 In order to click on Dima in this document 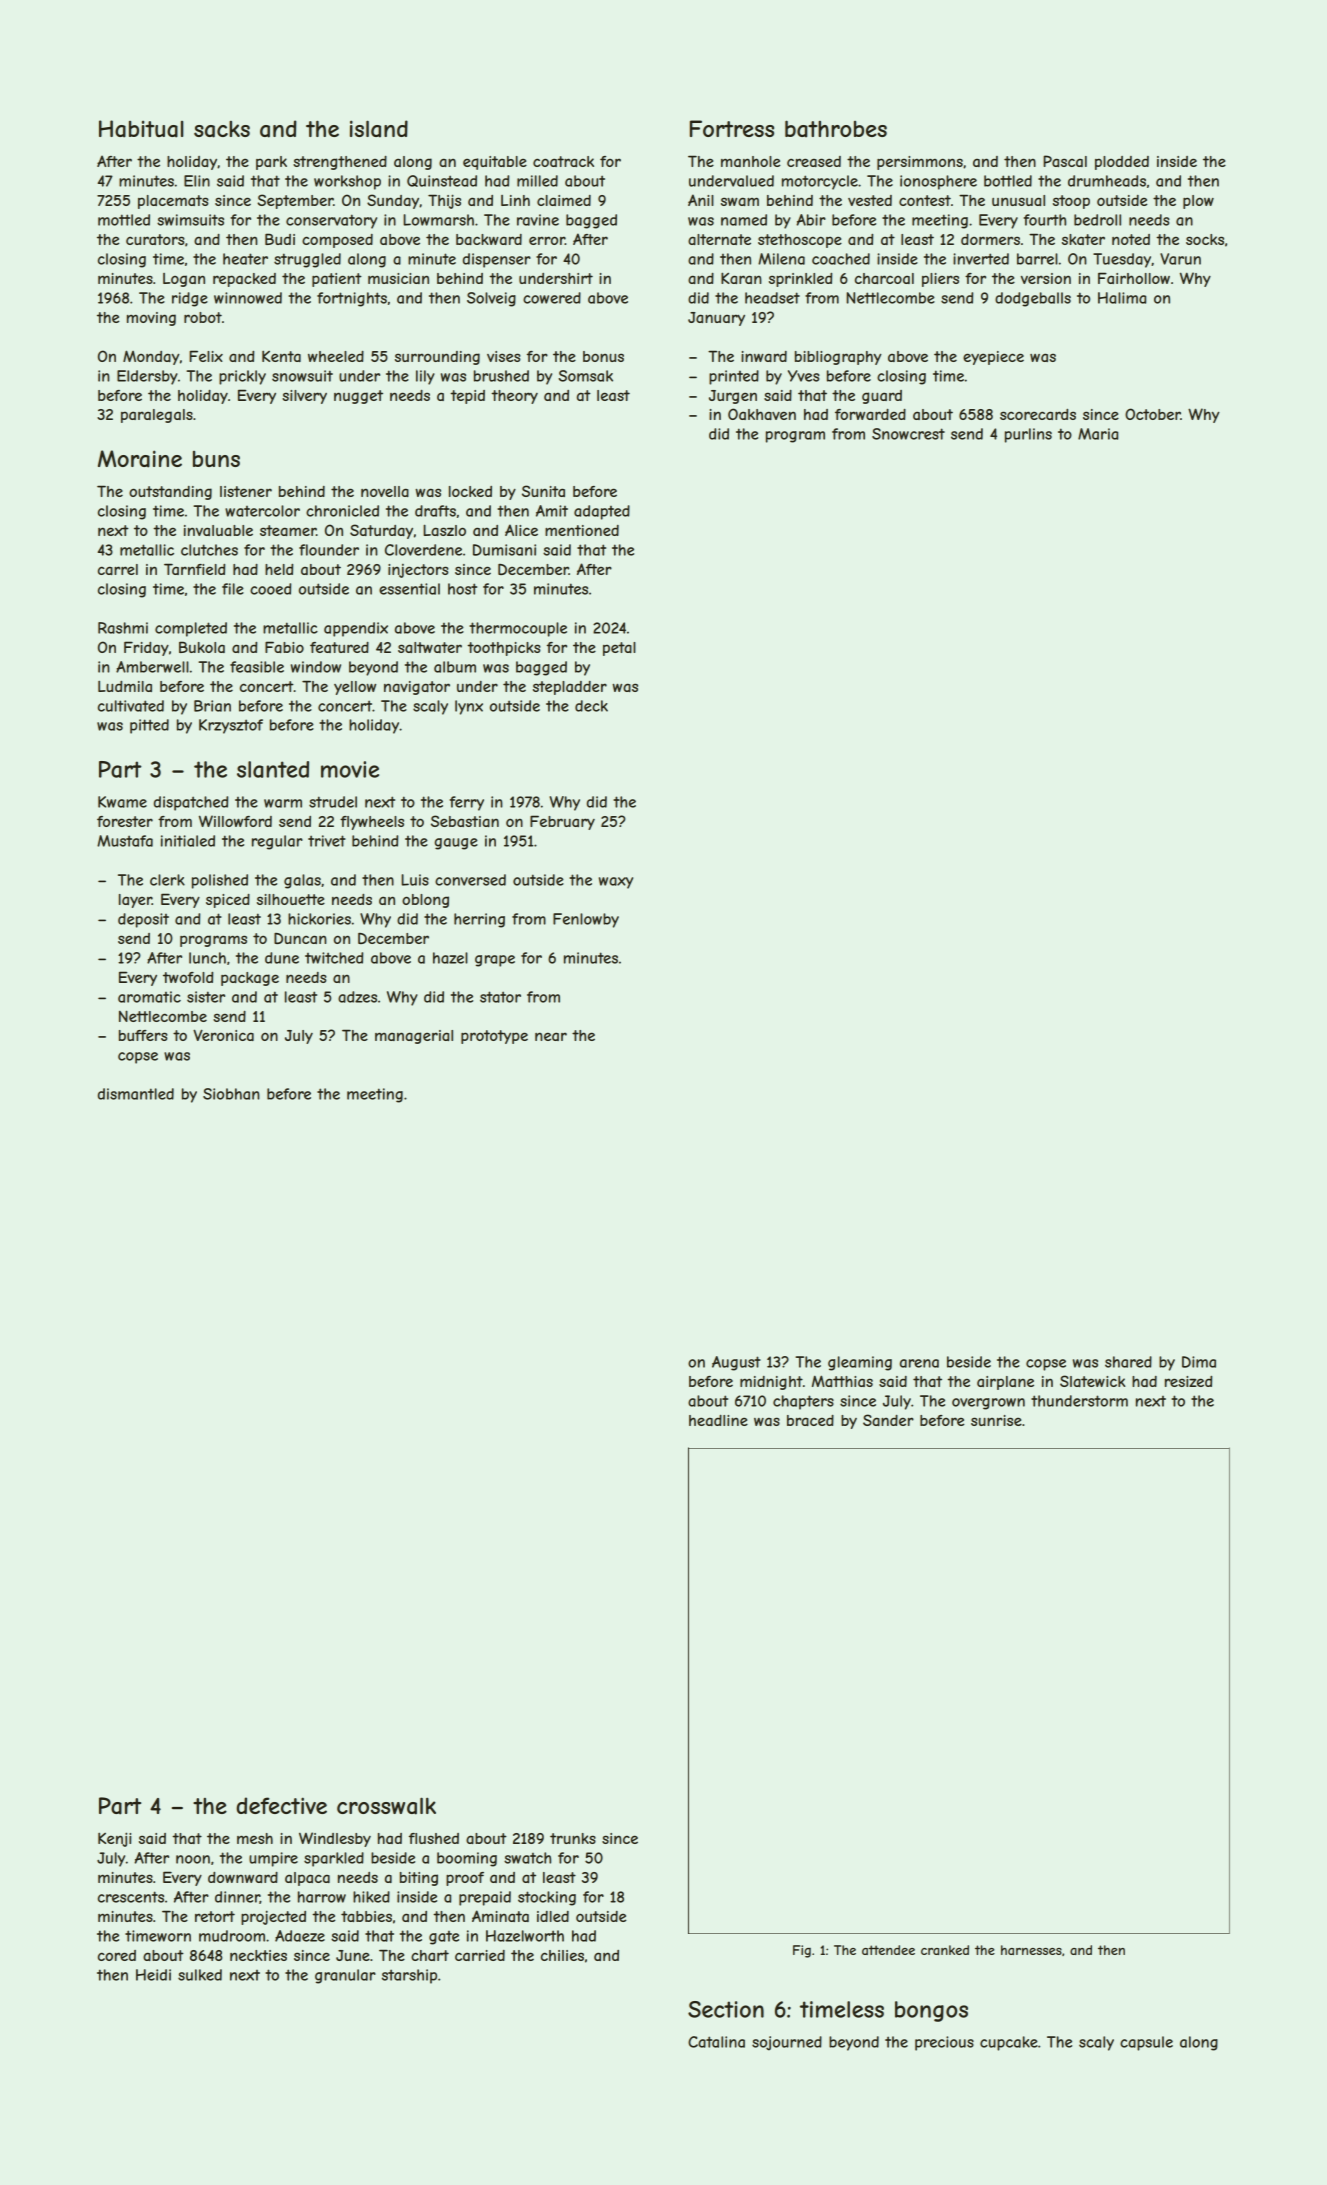, I will do `click(1199, 1362)`.
